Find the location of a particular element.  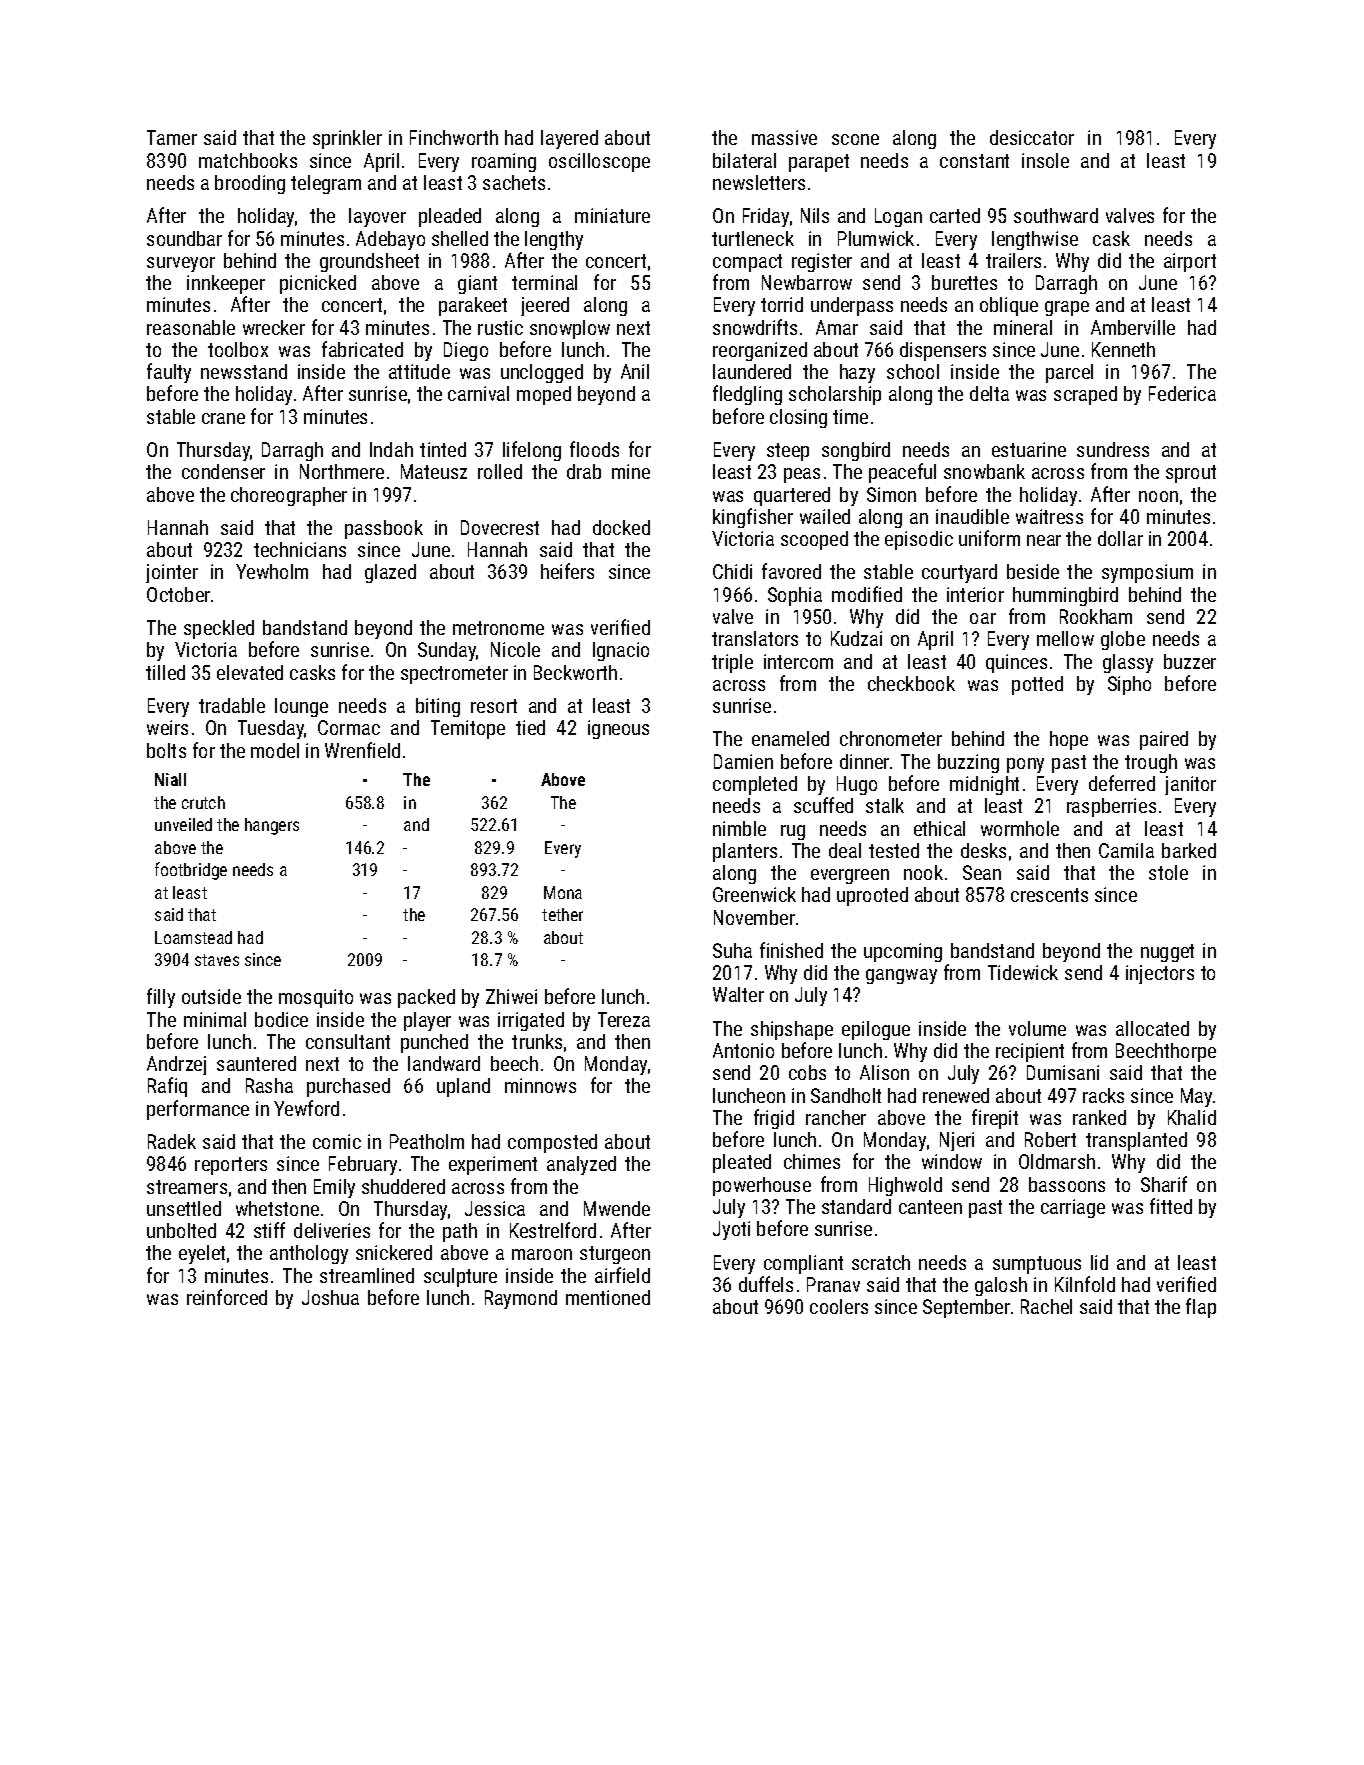

Nicole is located at coordinates (515, 649).
